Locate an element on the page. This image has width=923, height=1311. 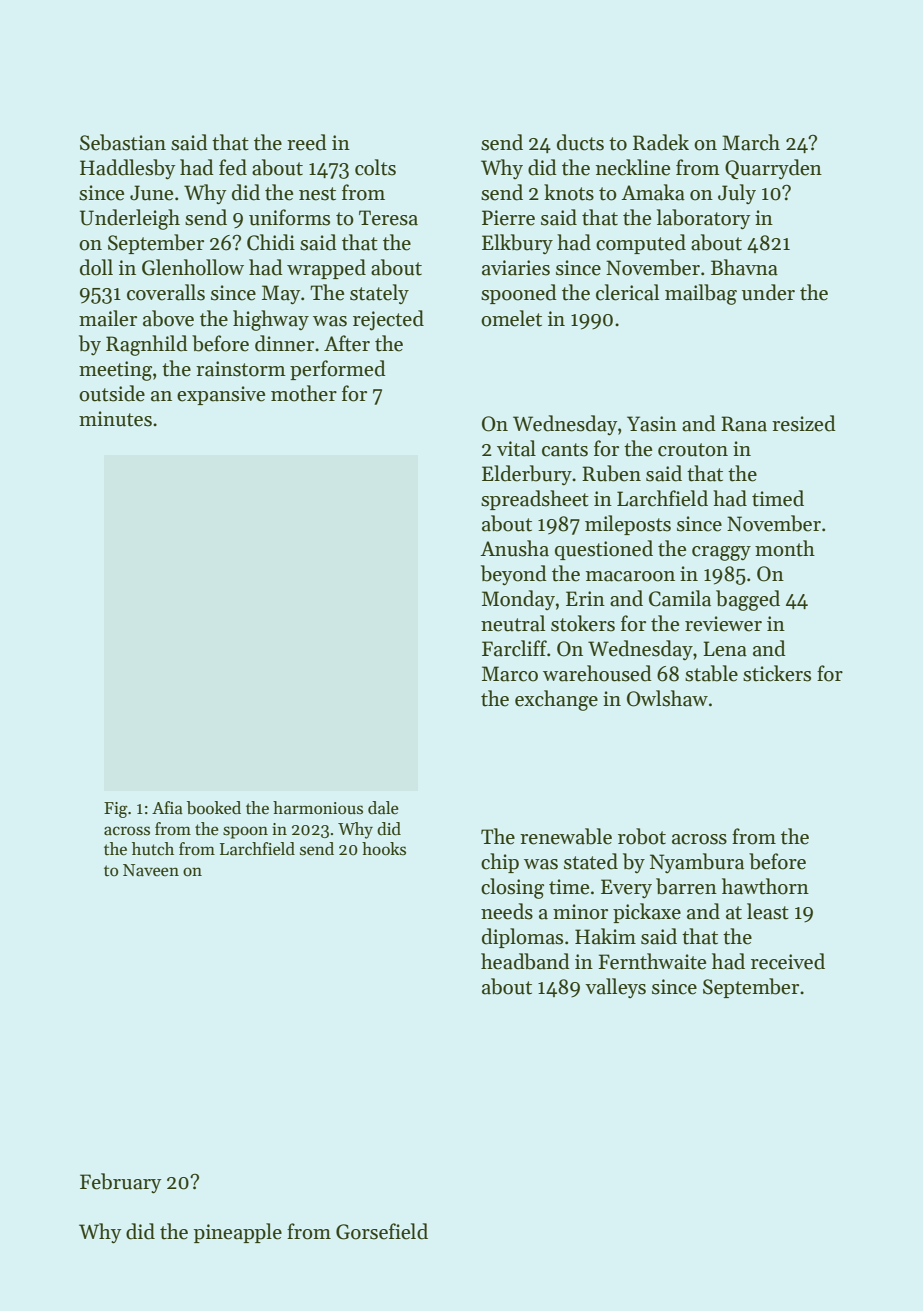
Yasin is located at coordinates (652, 424).
